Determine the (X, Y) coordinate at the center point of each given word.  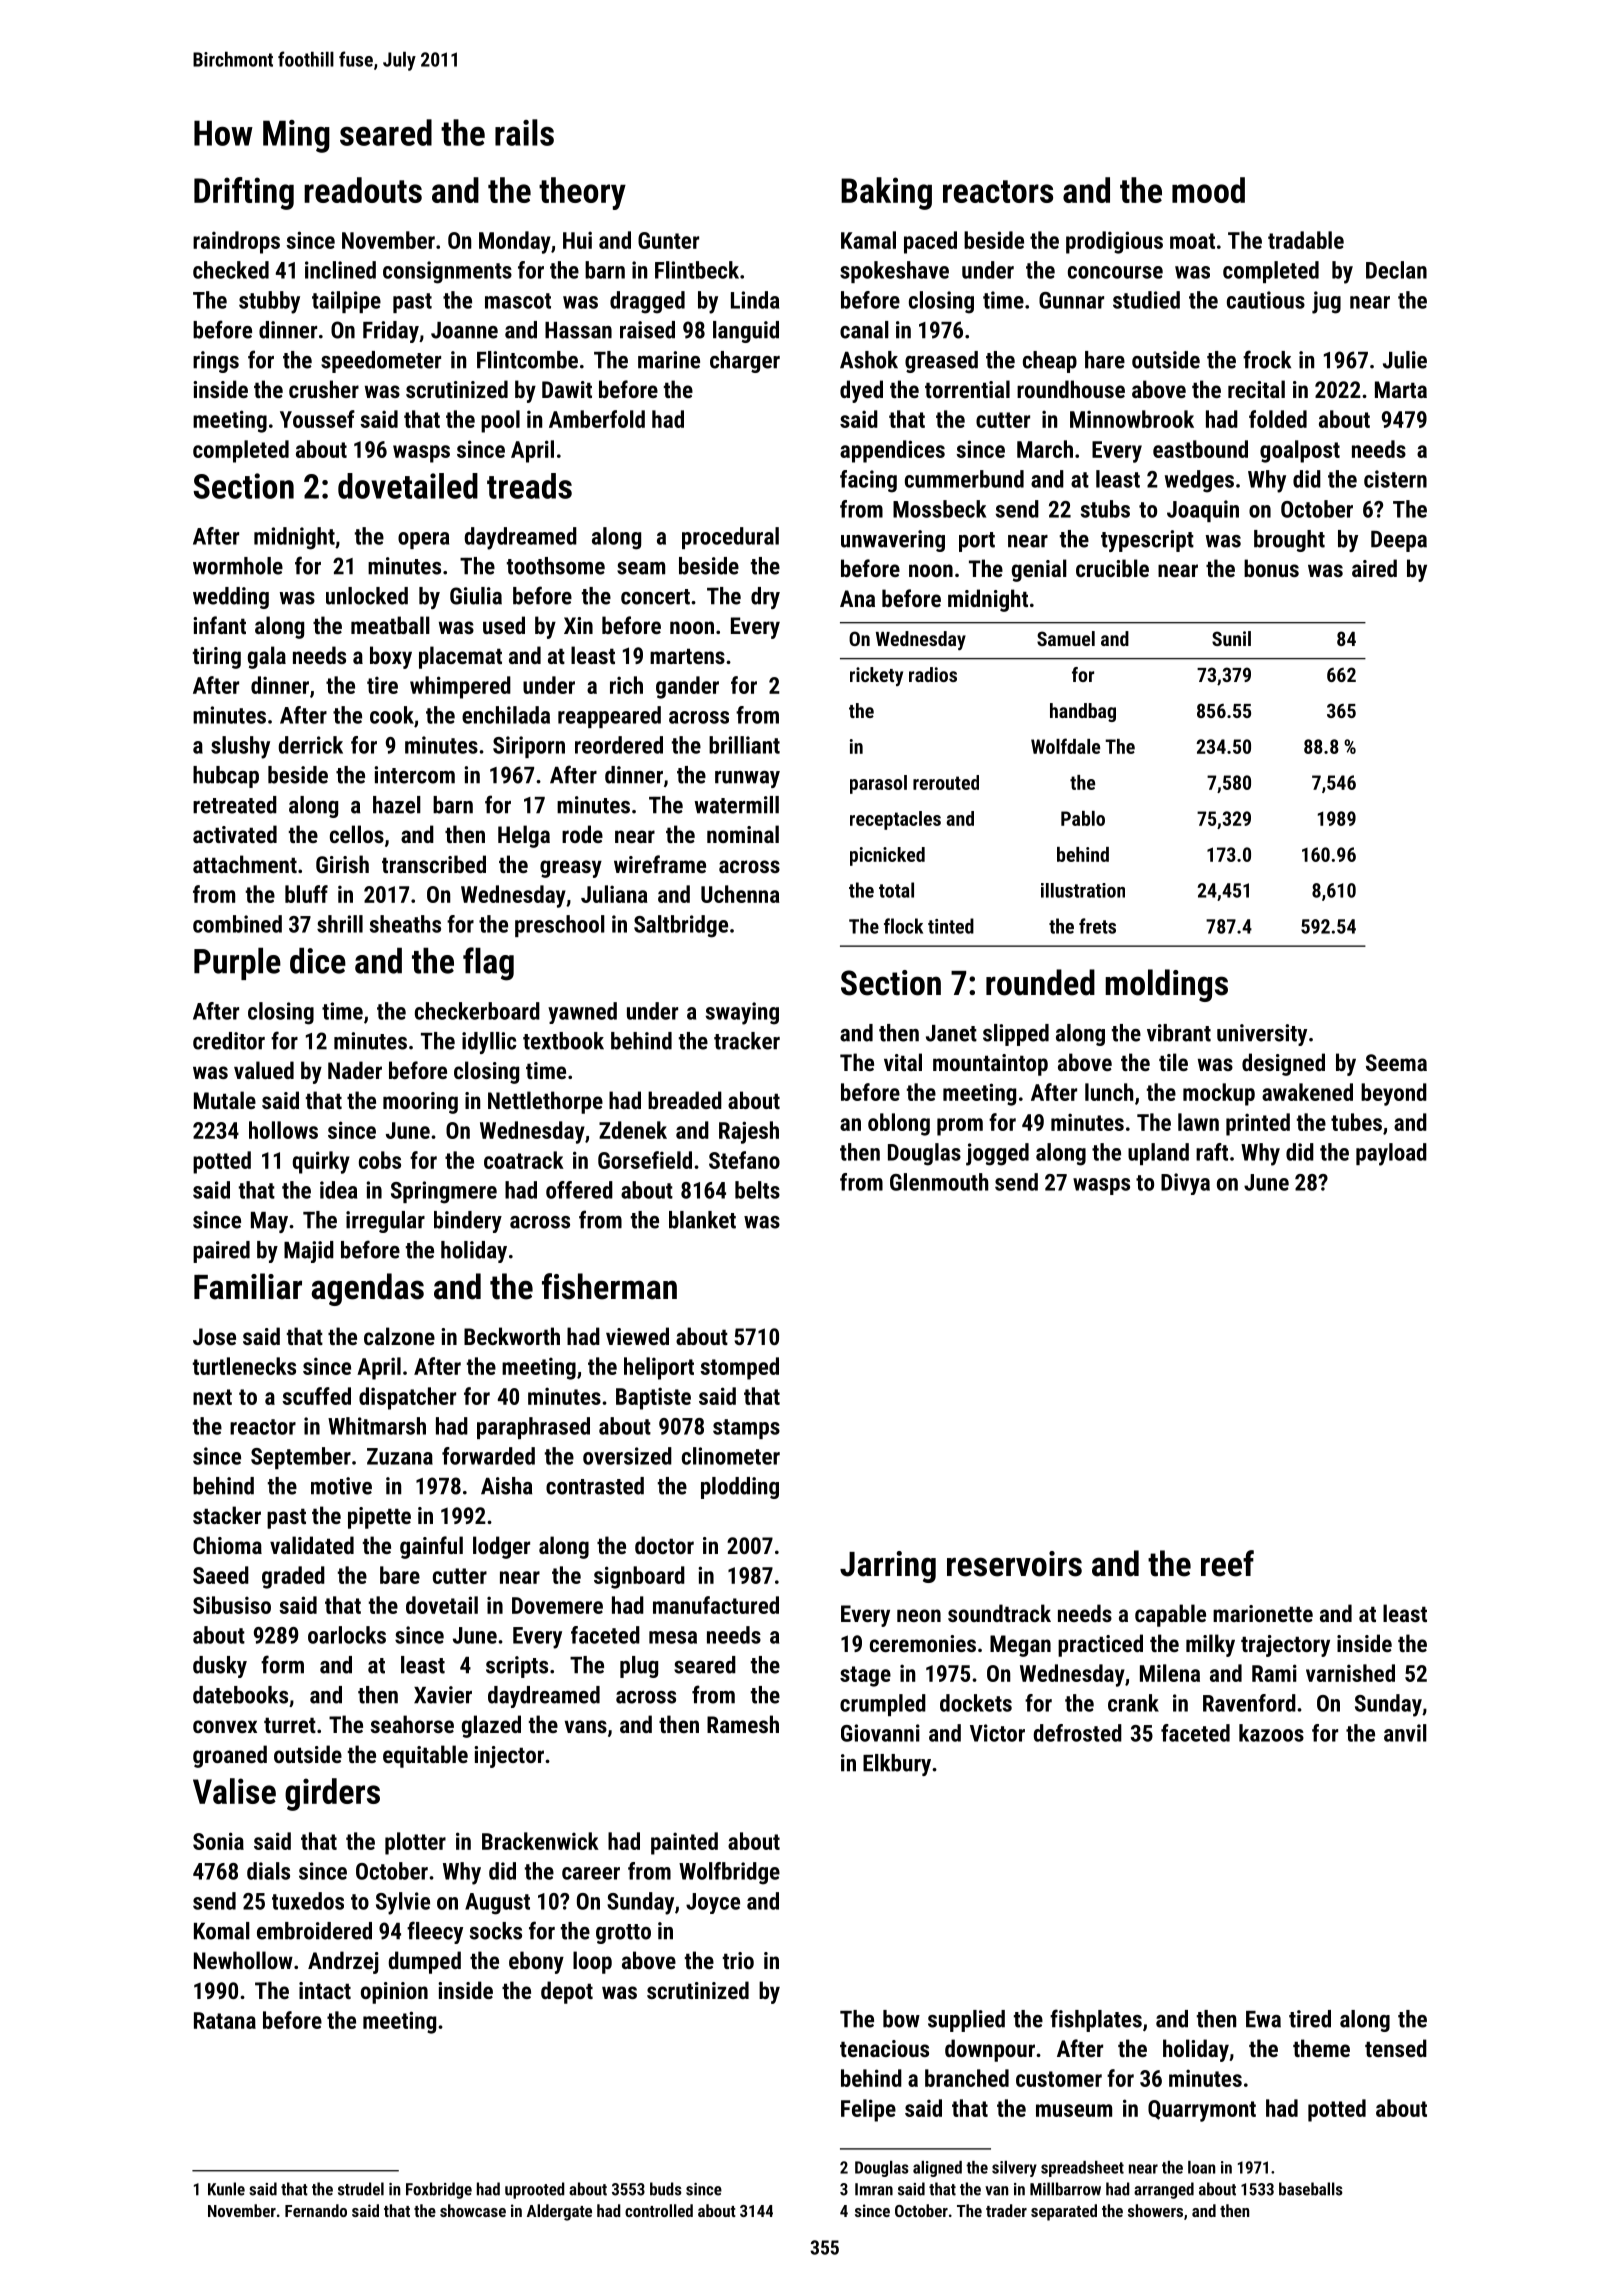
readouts (363, 190)
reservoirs (1014, 1564)
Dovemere (557, 1605)
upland (1158, 1154)
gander (687, 687)
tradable (1306, 240)
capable (1170, 1615)
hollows (283, 1130)
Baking (886, 193)
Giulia (476, 596)
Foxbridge (439, 2190)
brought (1289, 541)
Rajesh (749, 1132)
